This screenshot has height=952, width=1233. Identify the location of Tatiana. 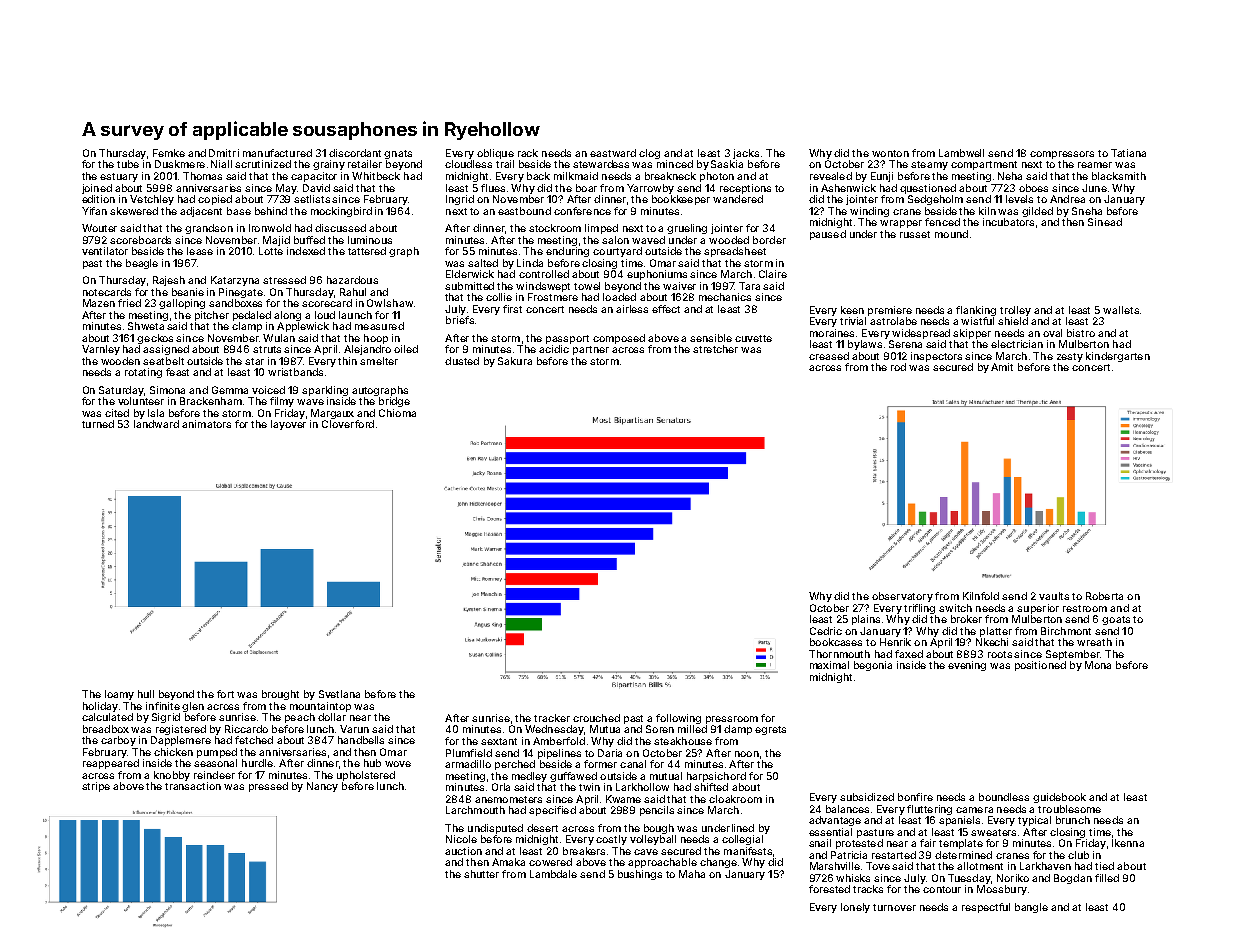
(1128, 153).
